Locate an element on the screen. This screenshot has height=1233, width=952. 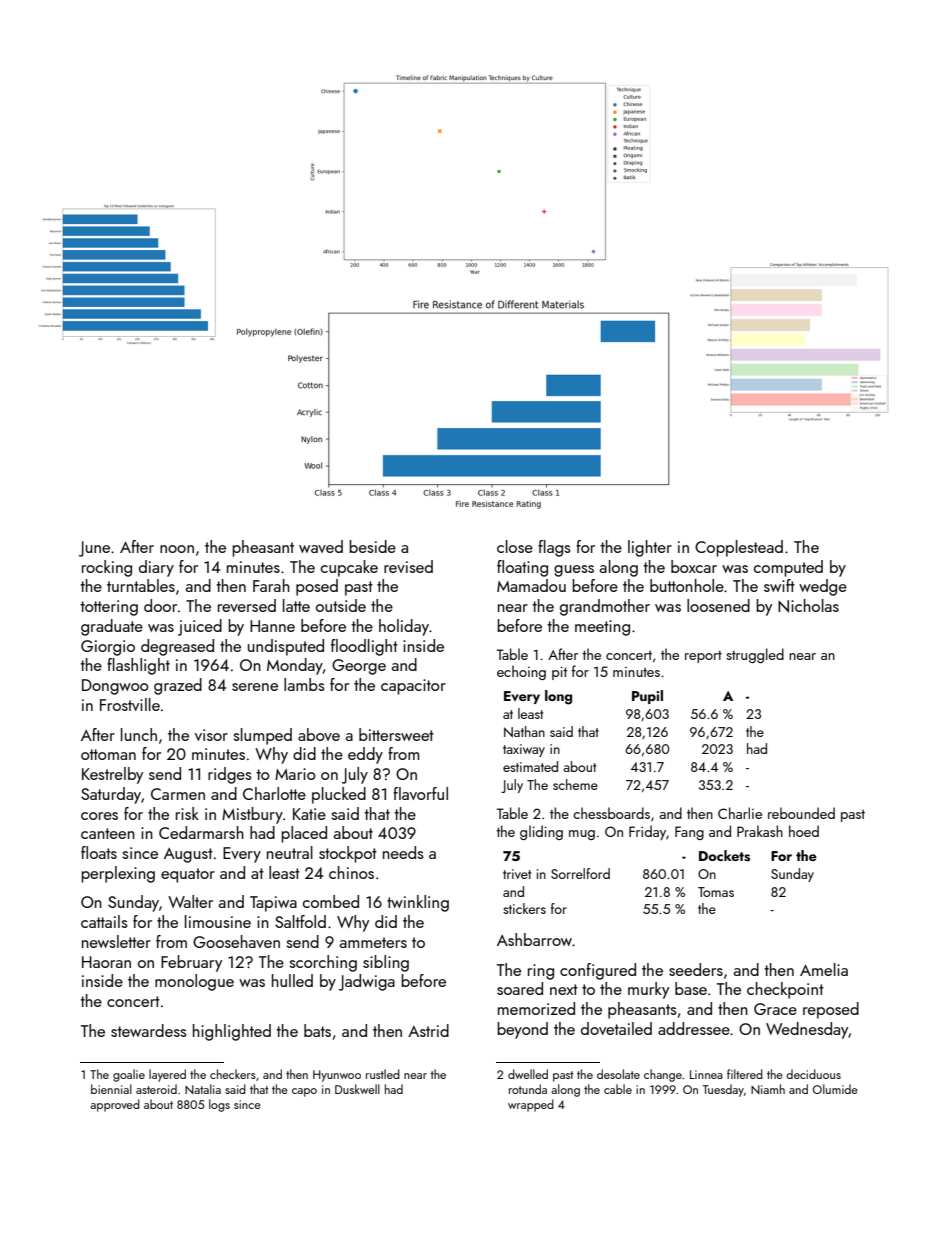
Copplestead is located at coordinates (739, 548).
